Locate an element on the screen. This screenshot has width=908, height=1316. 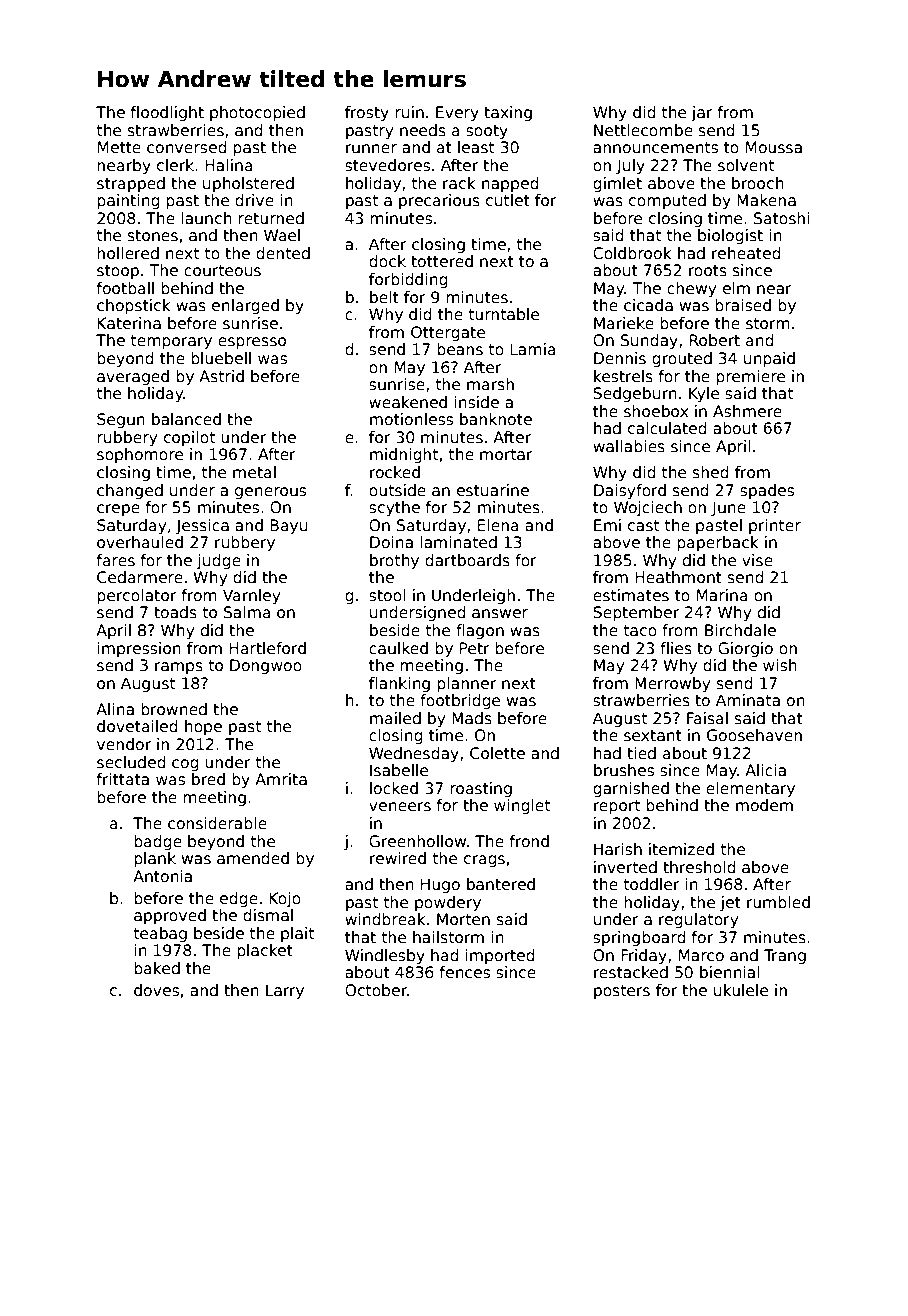
Mette is located at coordinates (119, 147).
